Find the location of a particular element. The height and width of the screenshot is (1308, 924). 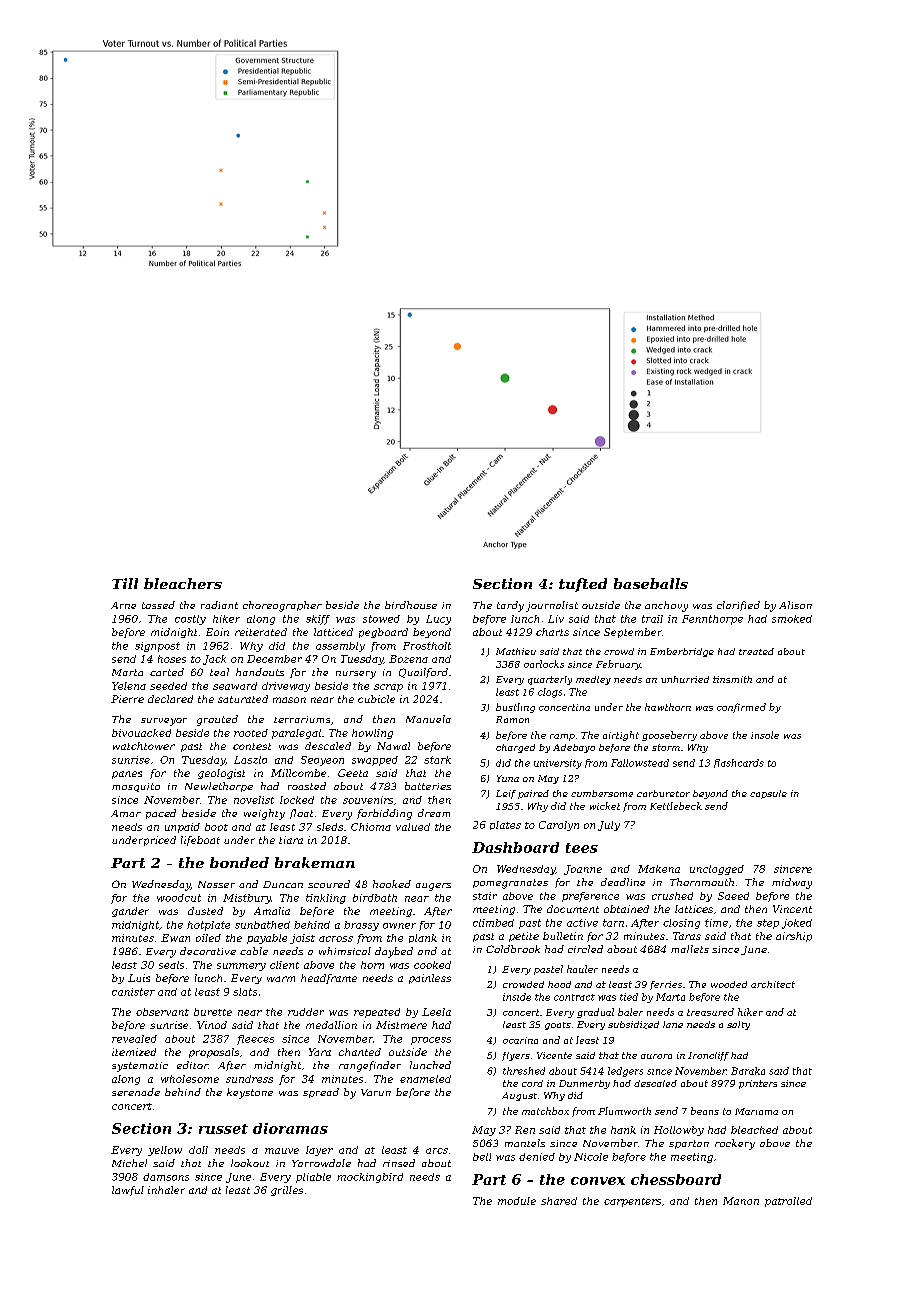

Amar is located at coordinates (126, 813).
